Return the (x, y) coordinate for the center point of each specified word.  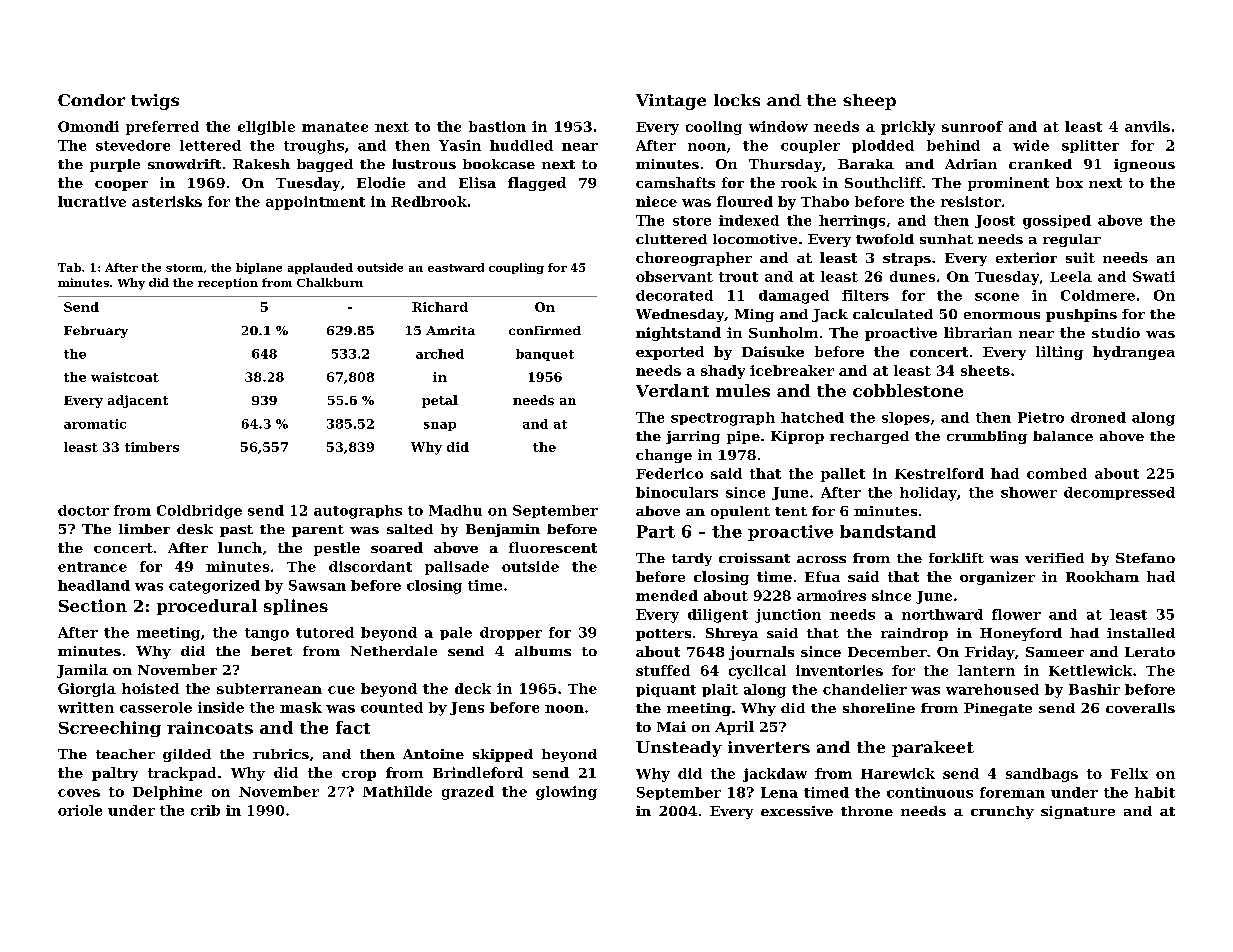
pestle (337, 549)
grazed (468, 793)
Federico (669, 473)
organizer (997, 578)
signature (1078, 812)
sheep (869, 102)
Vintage (671, 102)
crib (205, 810)
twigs (155, 102)
